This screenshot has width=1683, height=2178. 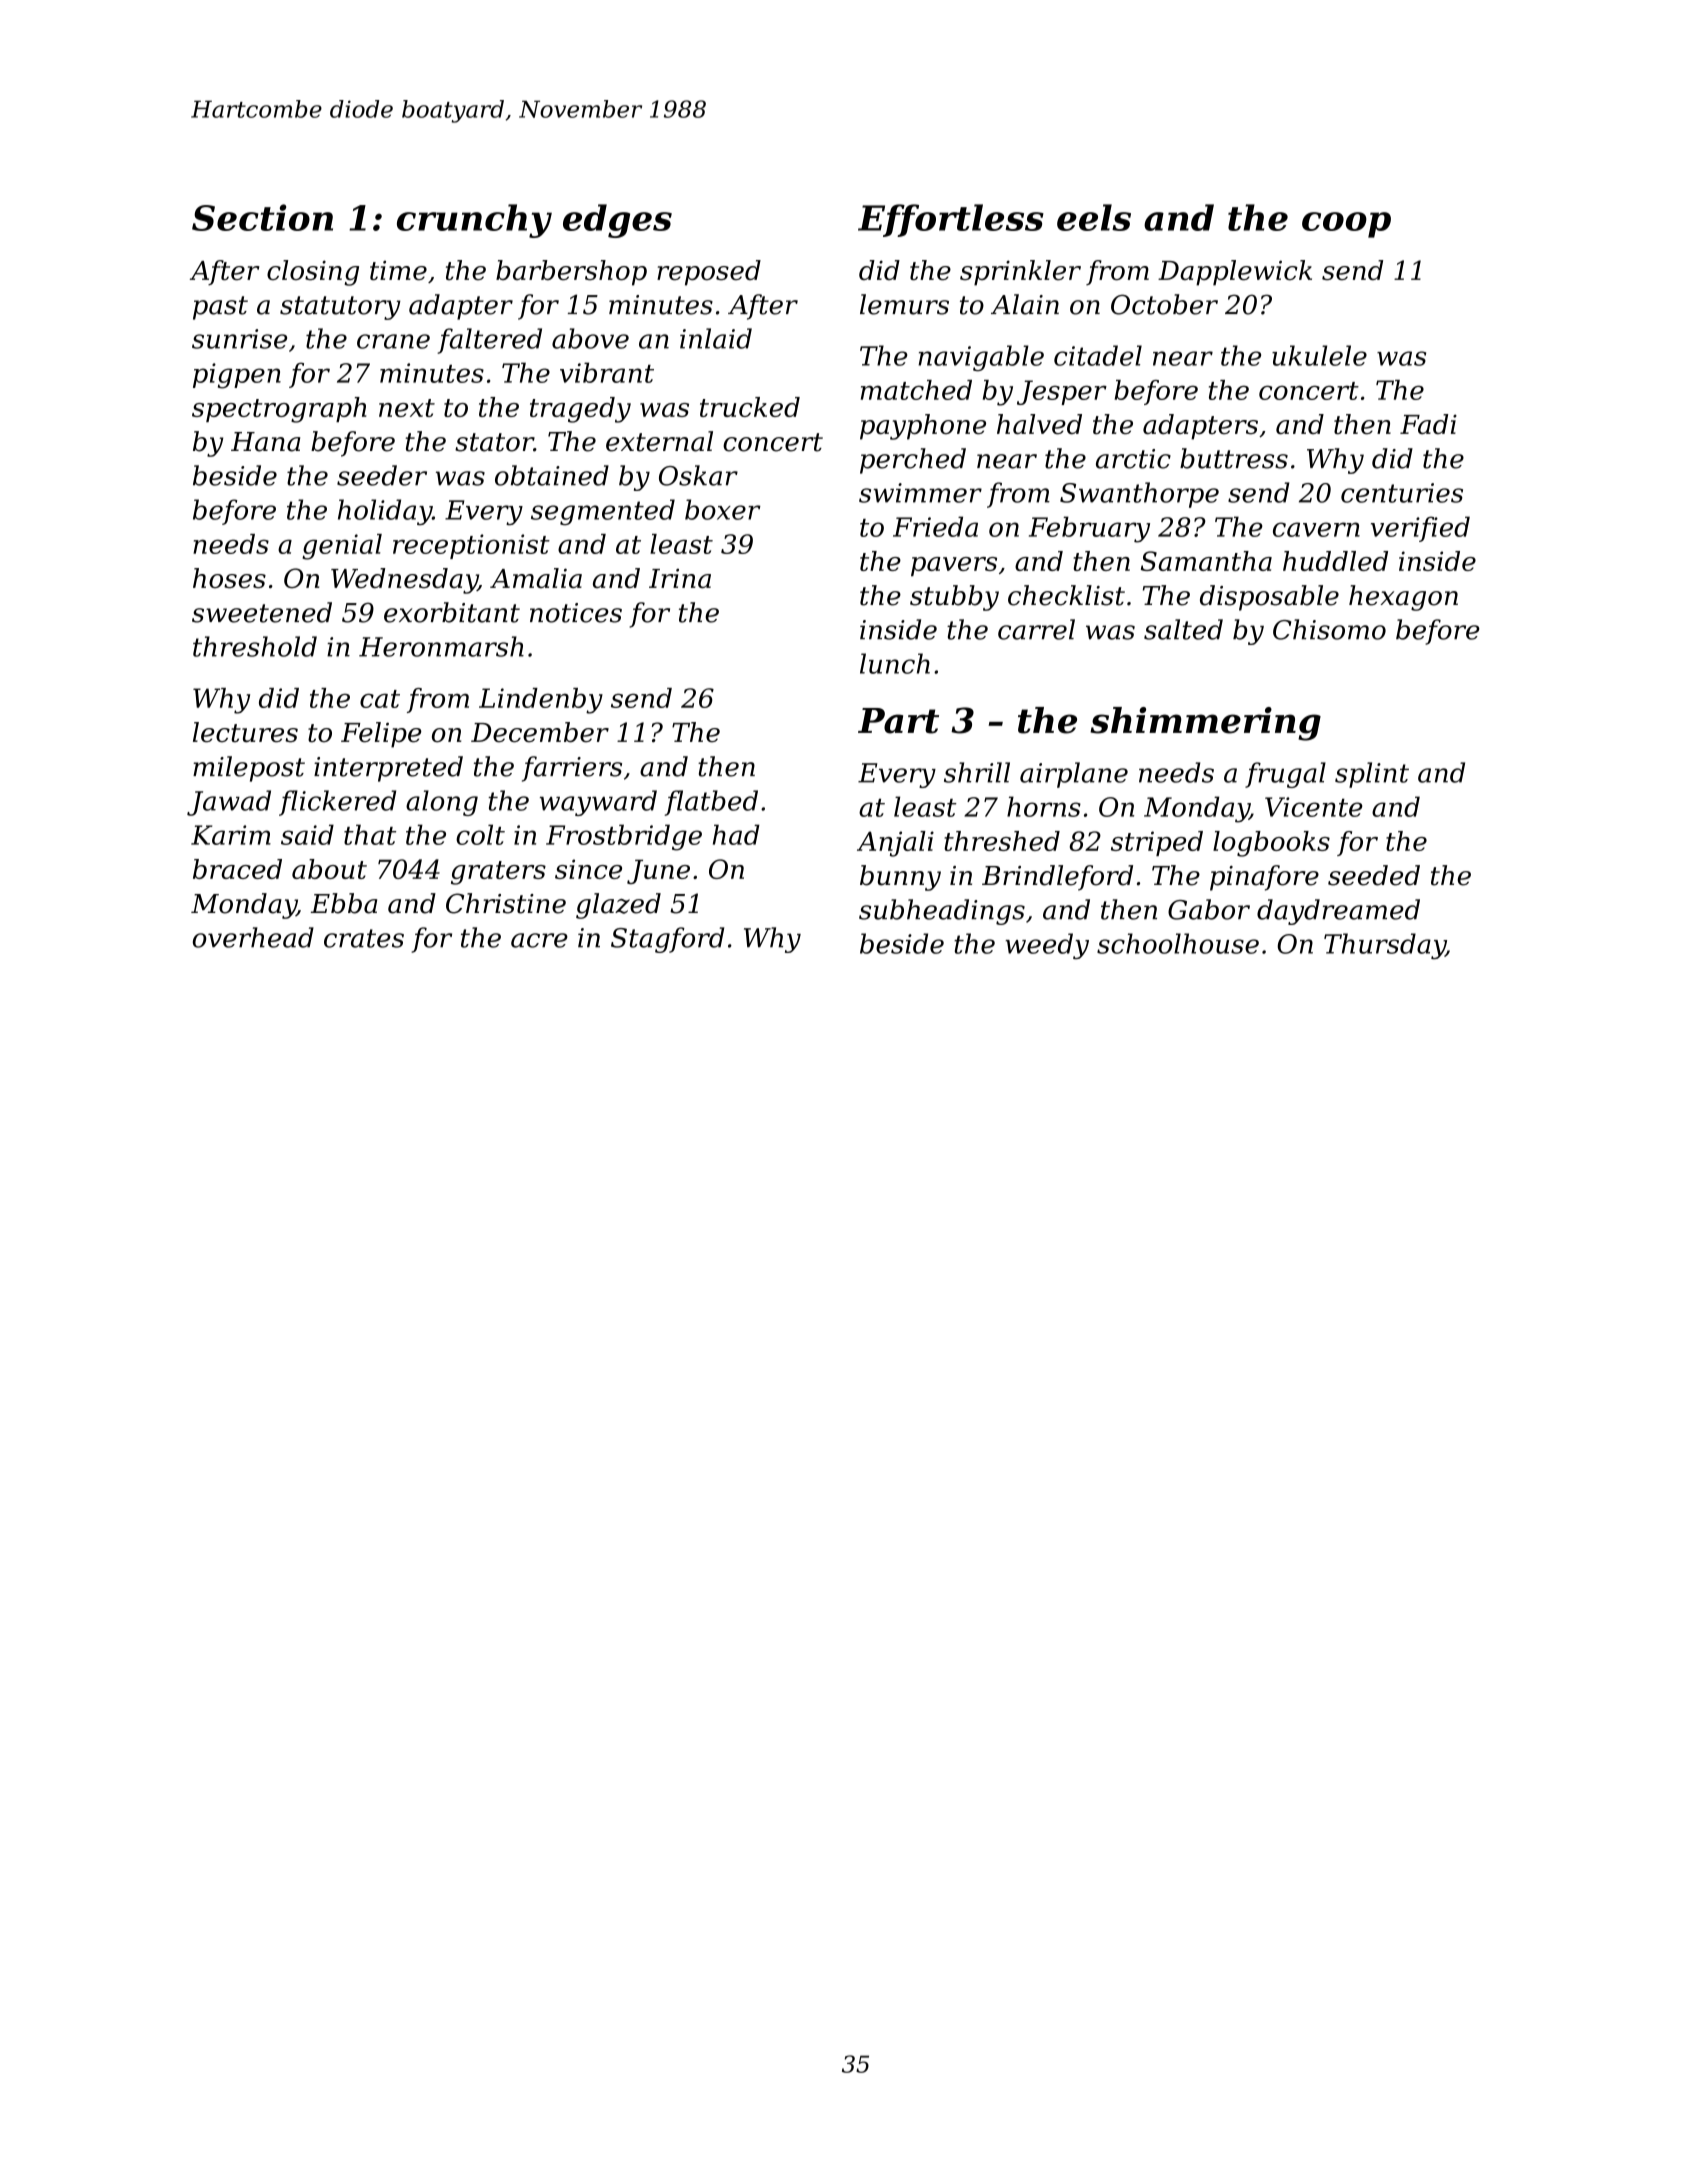 I want to click on said, so click(x=307, y=834).
